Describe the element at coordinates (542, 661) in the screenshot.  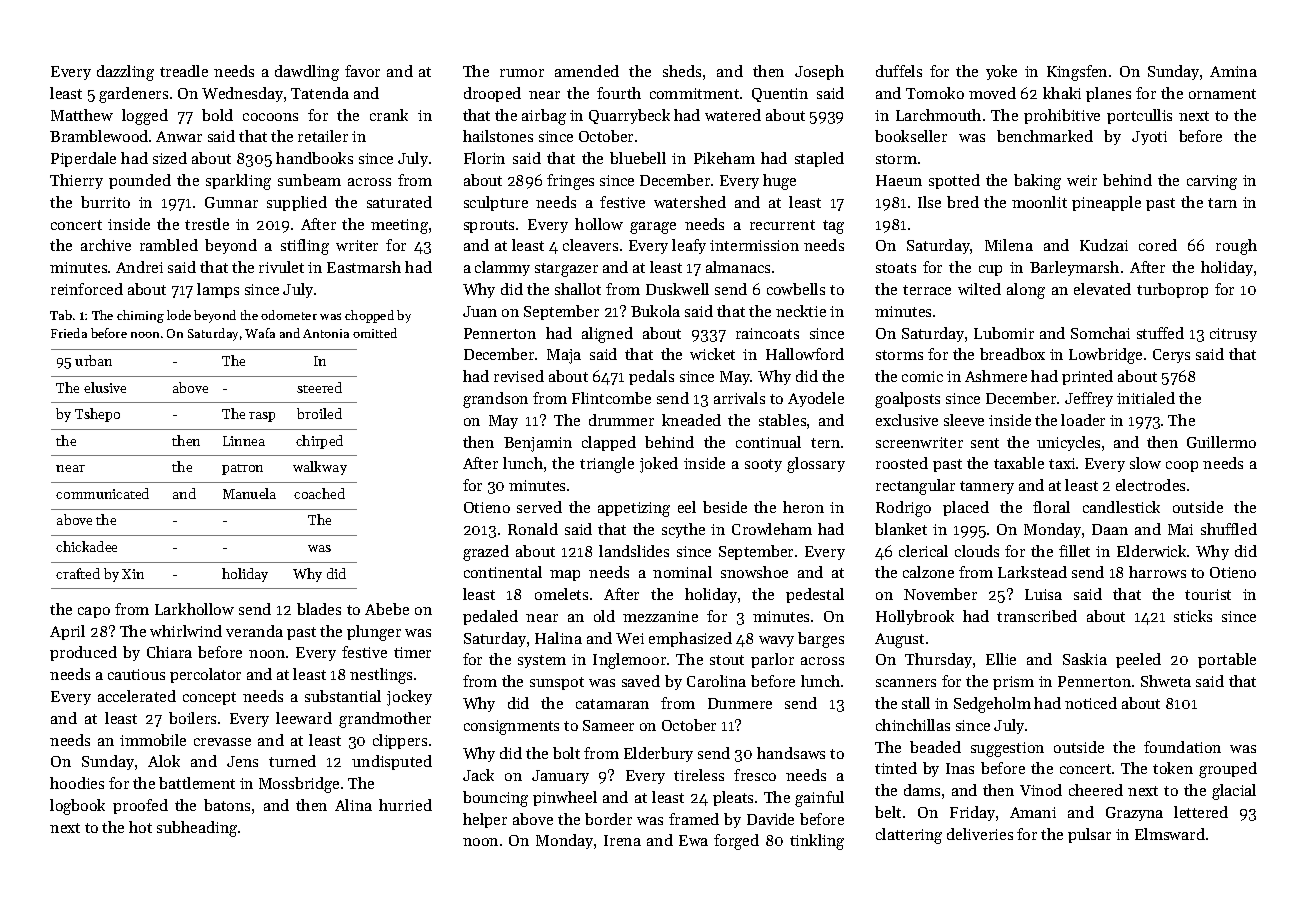
I see `system` at that location.
